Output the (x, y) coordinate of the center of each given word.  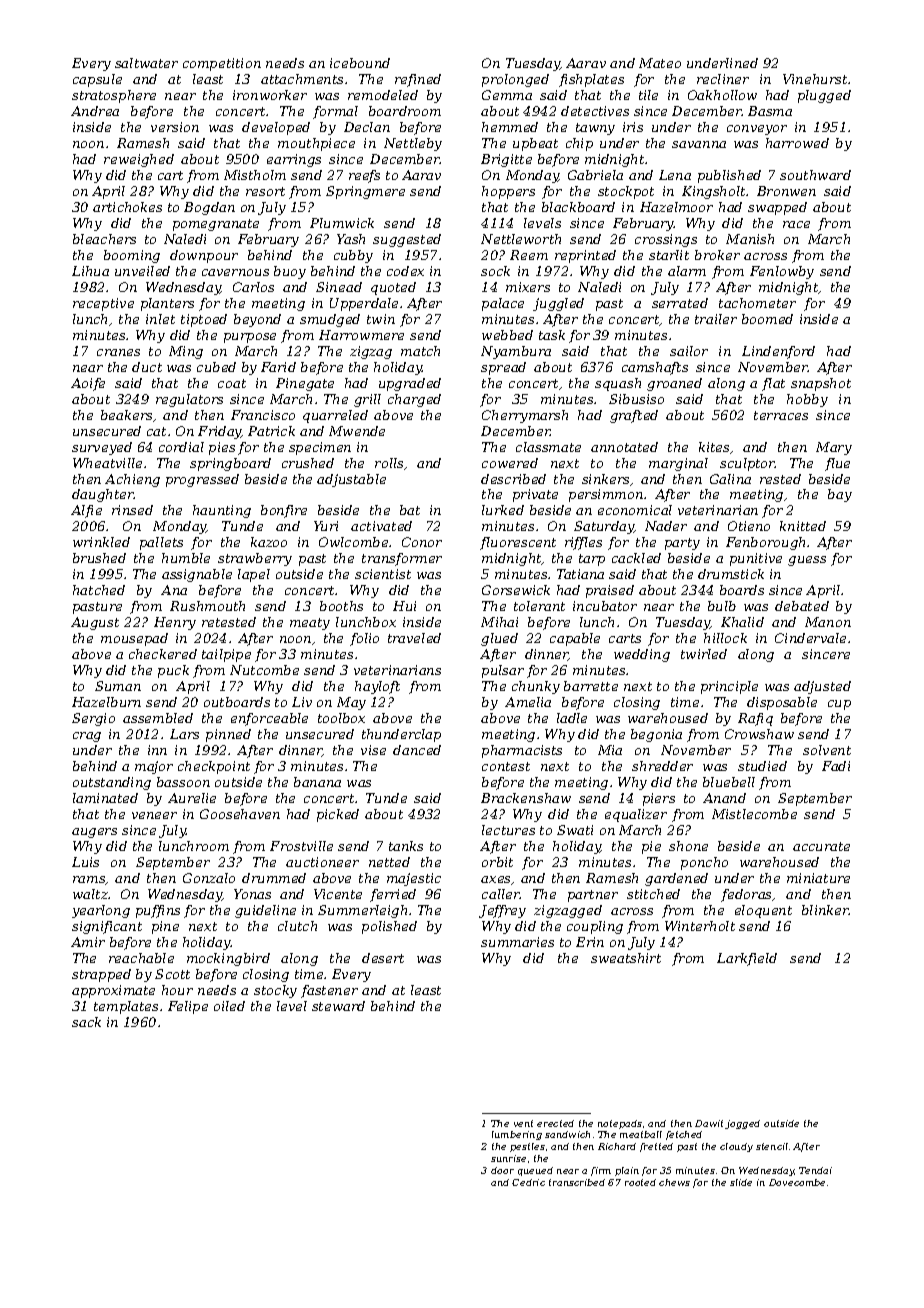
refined (418, 80)
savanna (699, 144)
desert (383, 958)
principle (729, 687)
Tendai (815, 1170)
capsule (97, 80)
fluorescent (518, 543)
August (95, 623)
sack (86, 1022)
